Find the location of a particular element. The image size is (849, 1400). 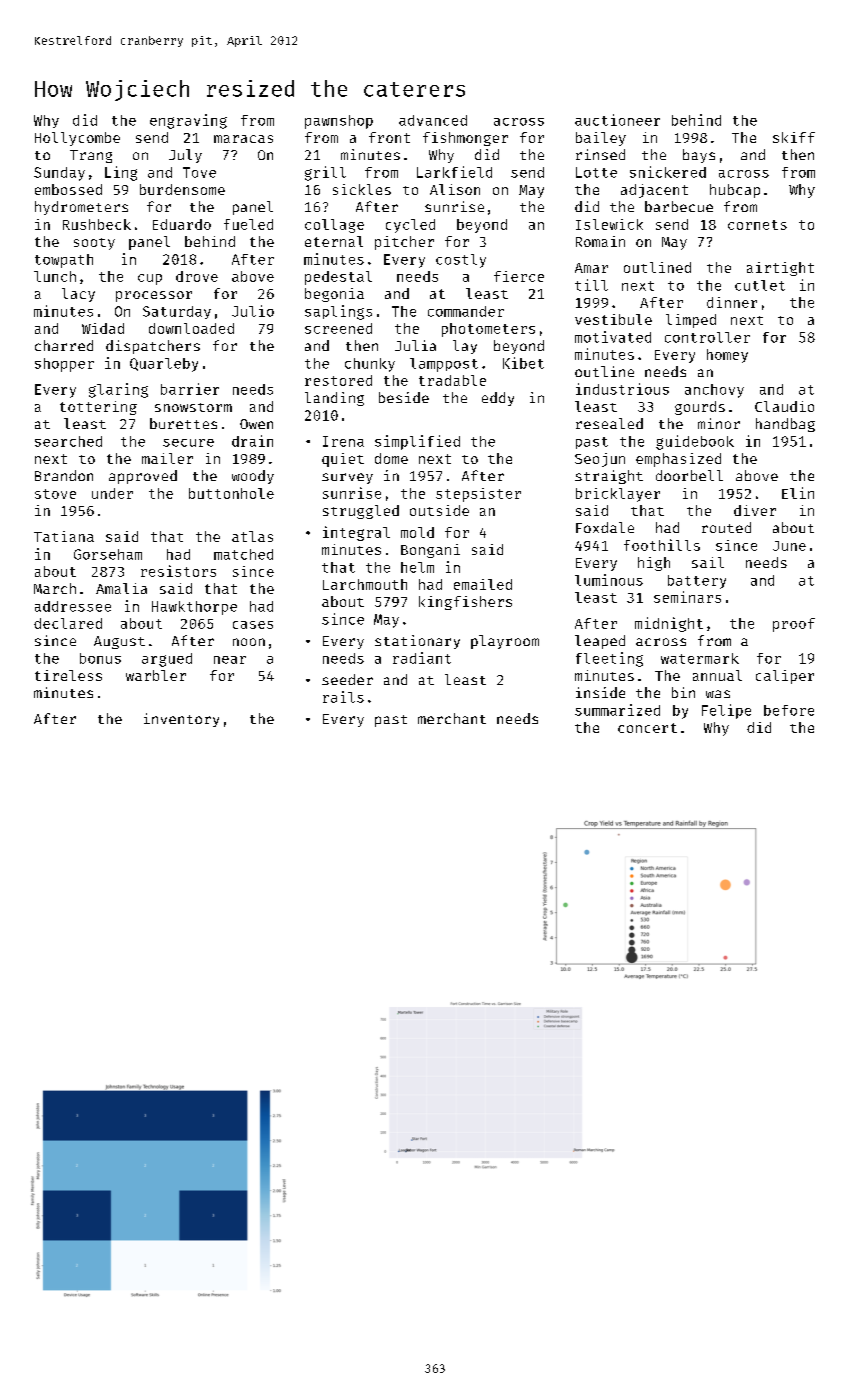

handbag is located at coordinates (785, 425).
